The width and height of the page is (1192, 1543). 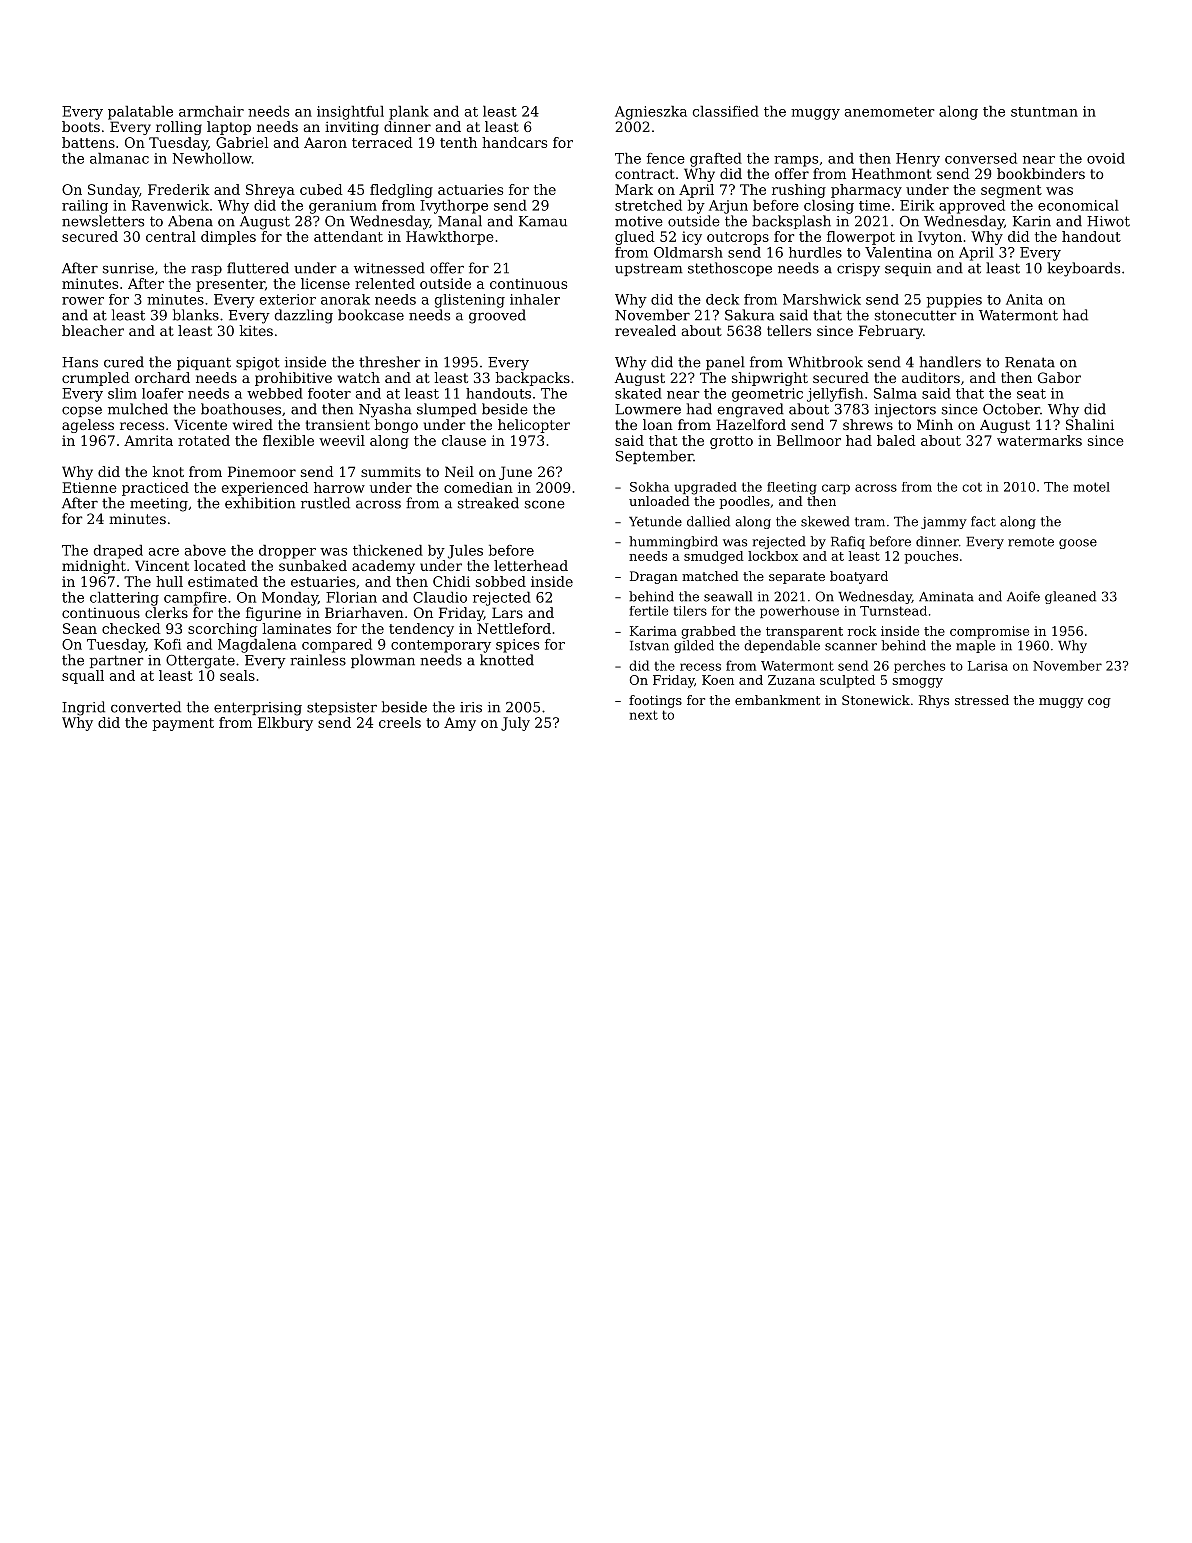 What do you see at coordinates (288, 440) in the page?
I see `flexible` at bounding box center [288, 440].
